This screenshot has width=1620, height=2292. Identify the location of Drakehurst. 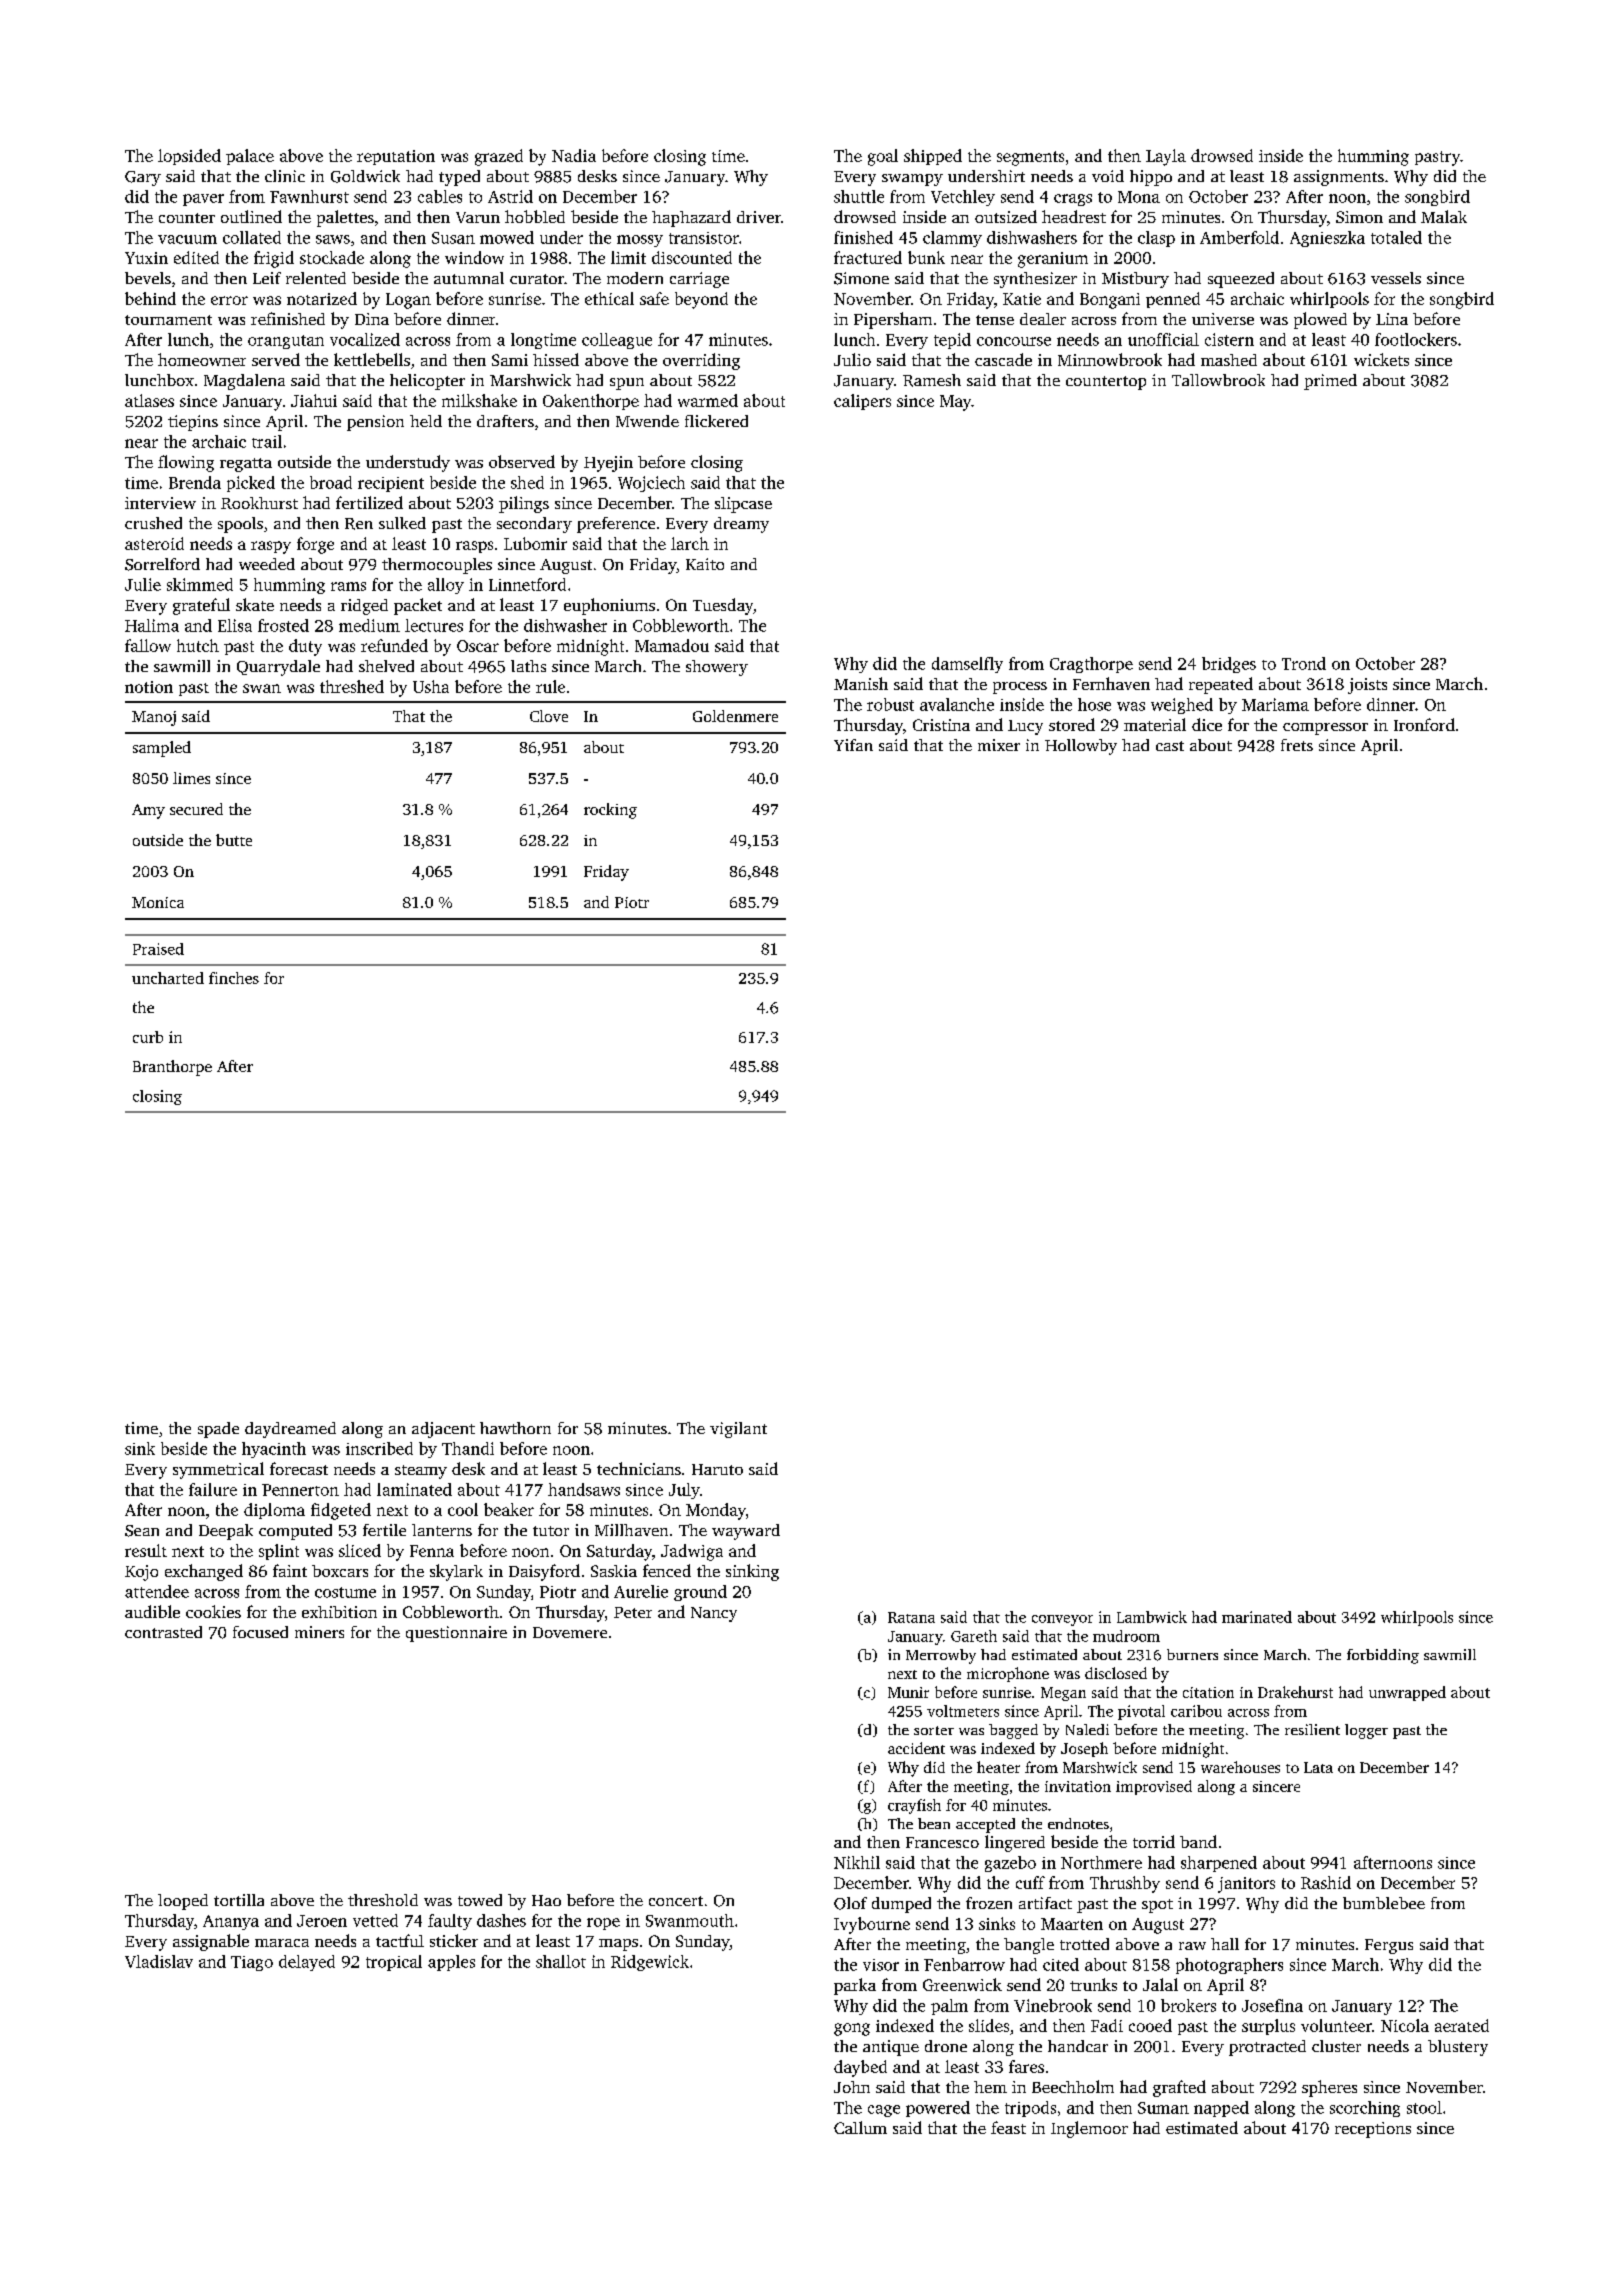
(1295, 1692).
